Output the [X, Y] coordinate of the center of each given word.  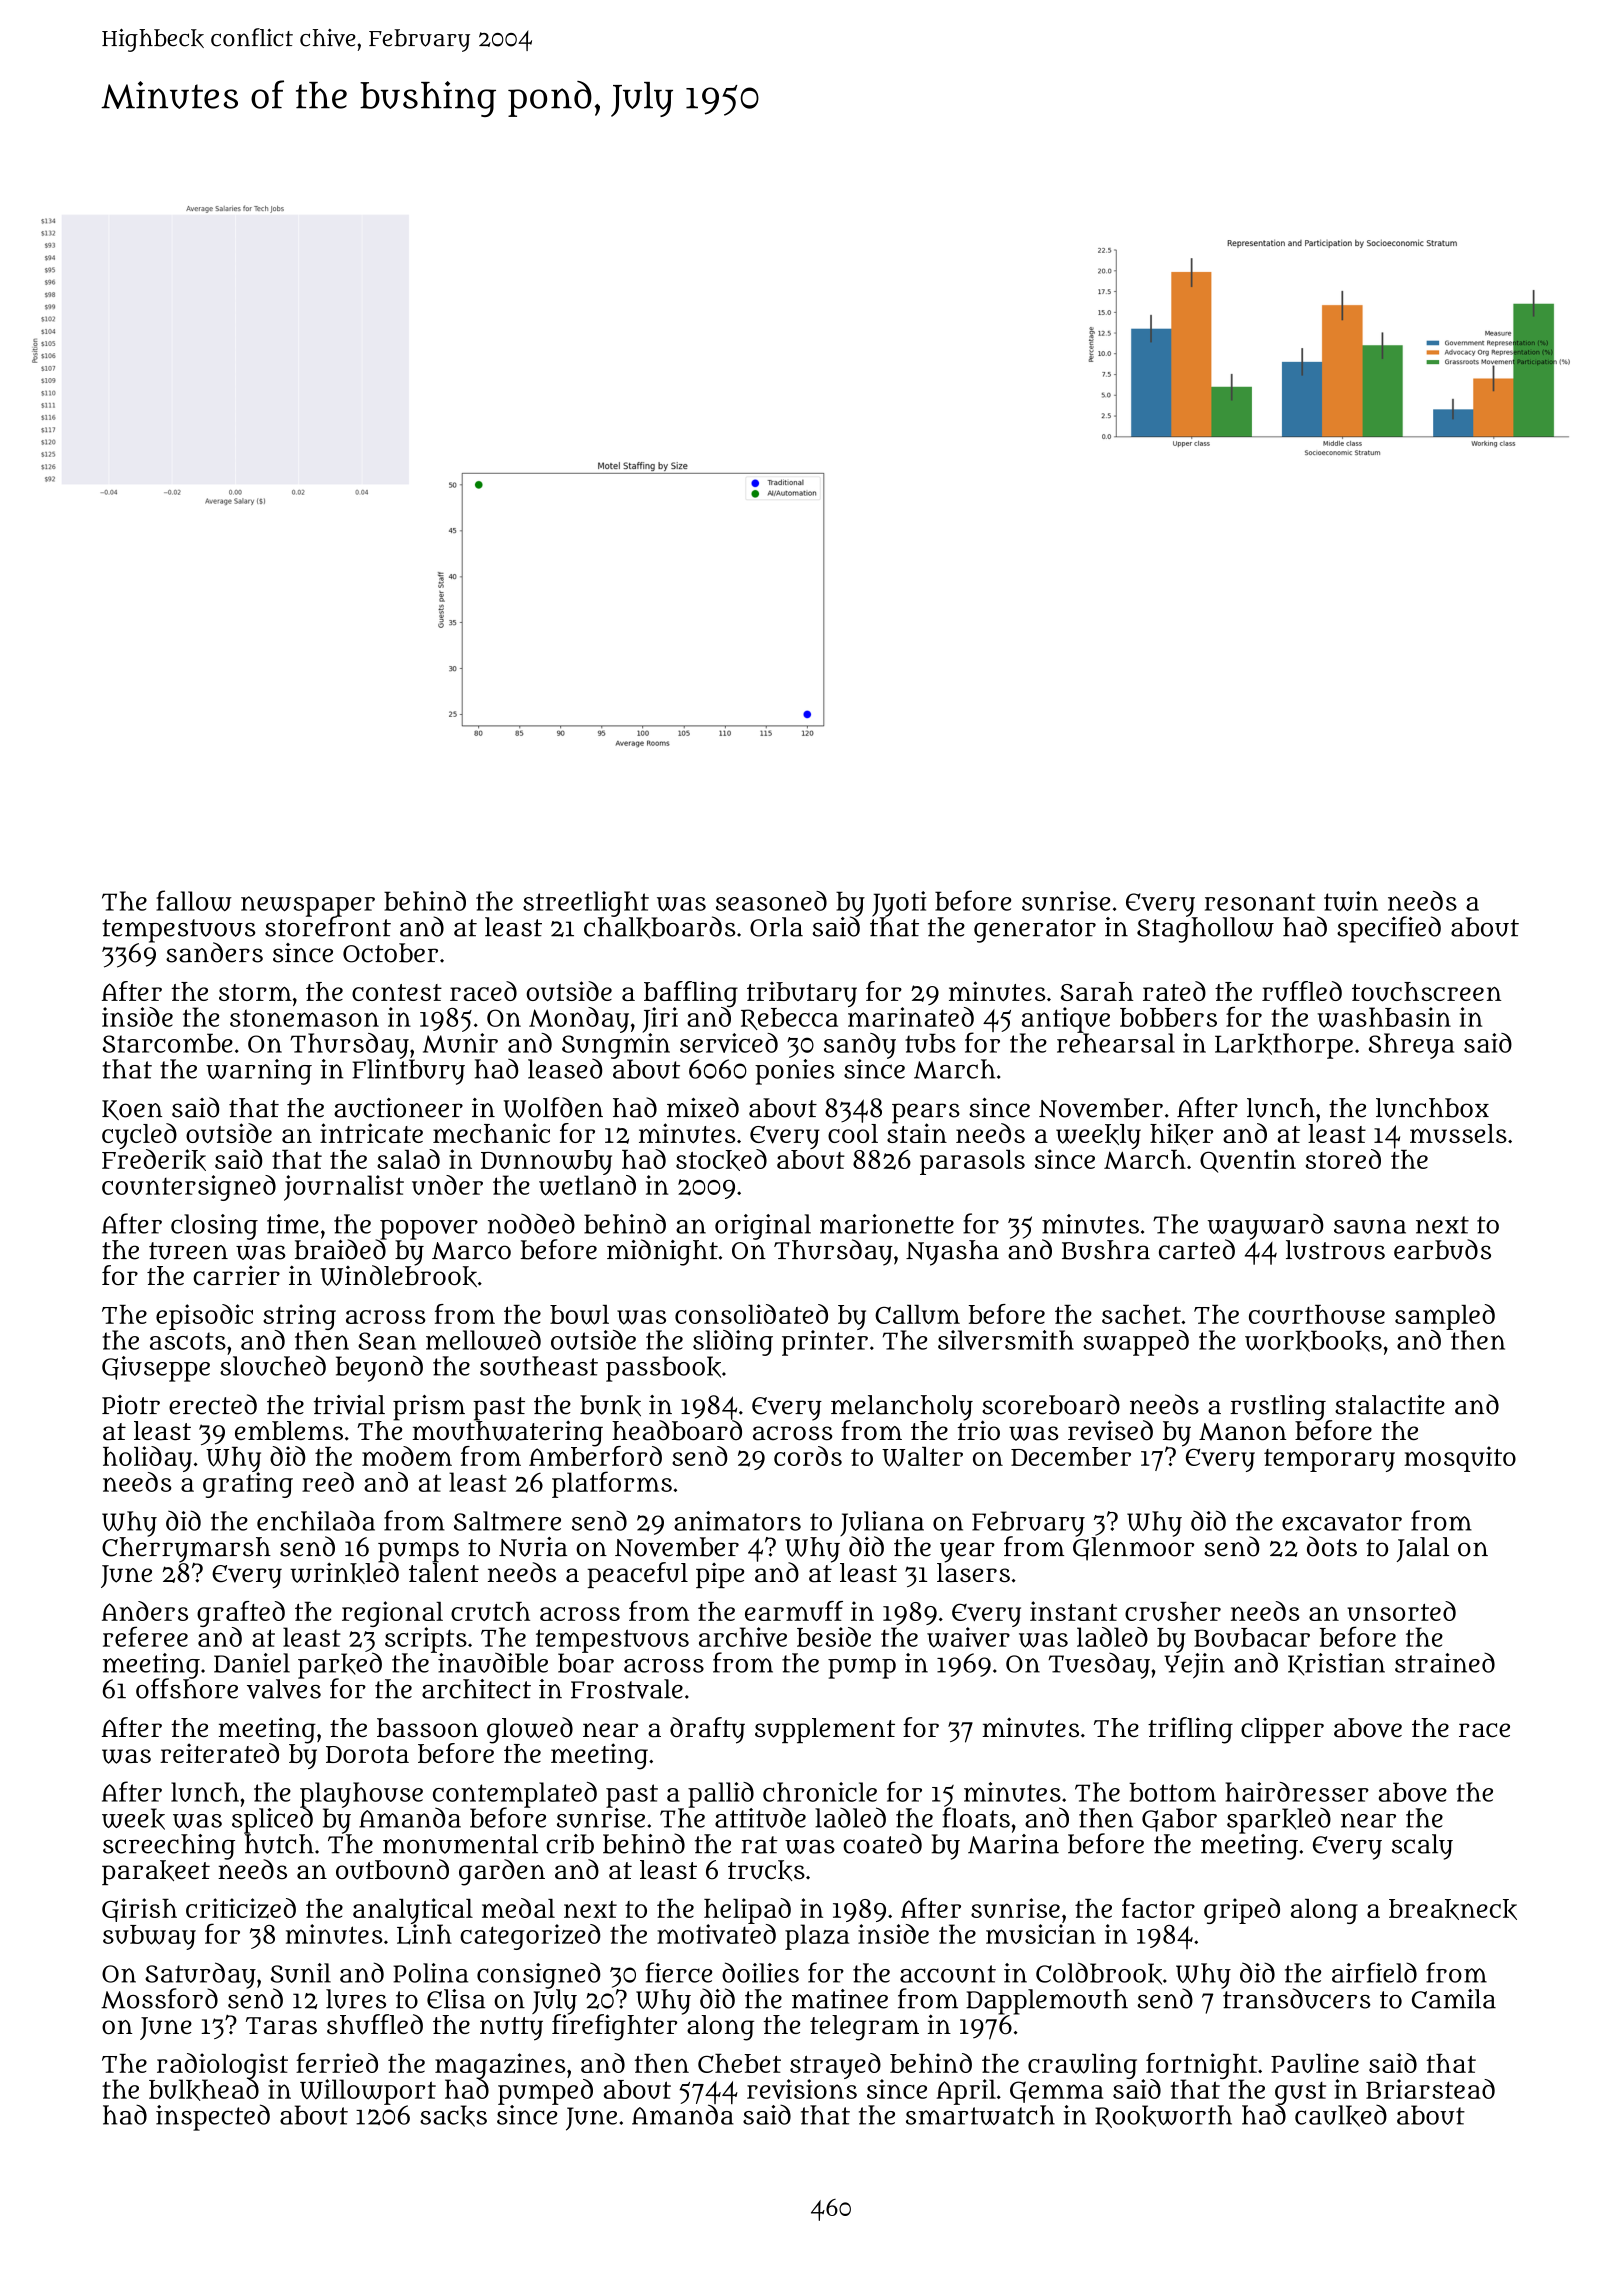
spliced [272, 1821]
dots [1332, 1546]
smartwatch [980, 2115]
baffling [691, 994]
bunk [610, 1406]
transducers [1297, 1999]
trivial [349, 1405]
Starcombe [168, 1043]
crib [570, 1844]
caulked [1341, 2116]
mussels [1458, 1133]
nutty [511, 2029]
